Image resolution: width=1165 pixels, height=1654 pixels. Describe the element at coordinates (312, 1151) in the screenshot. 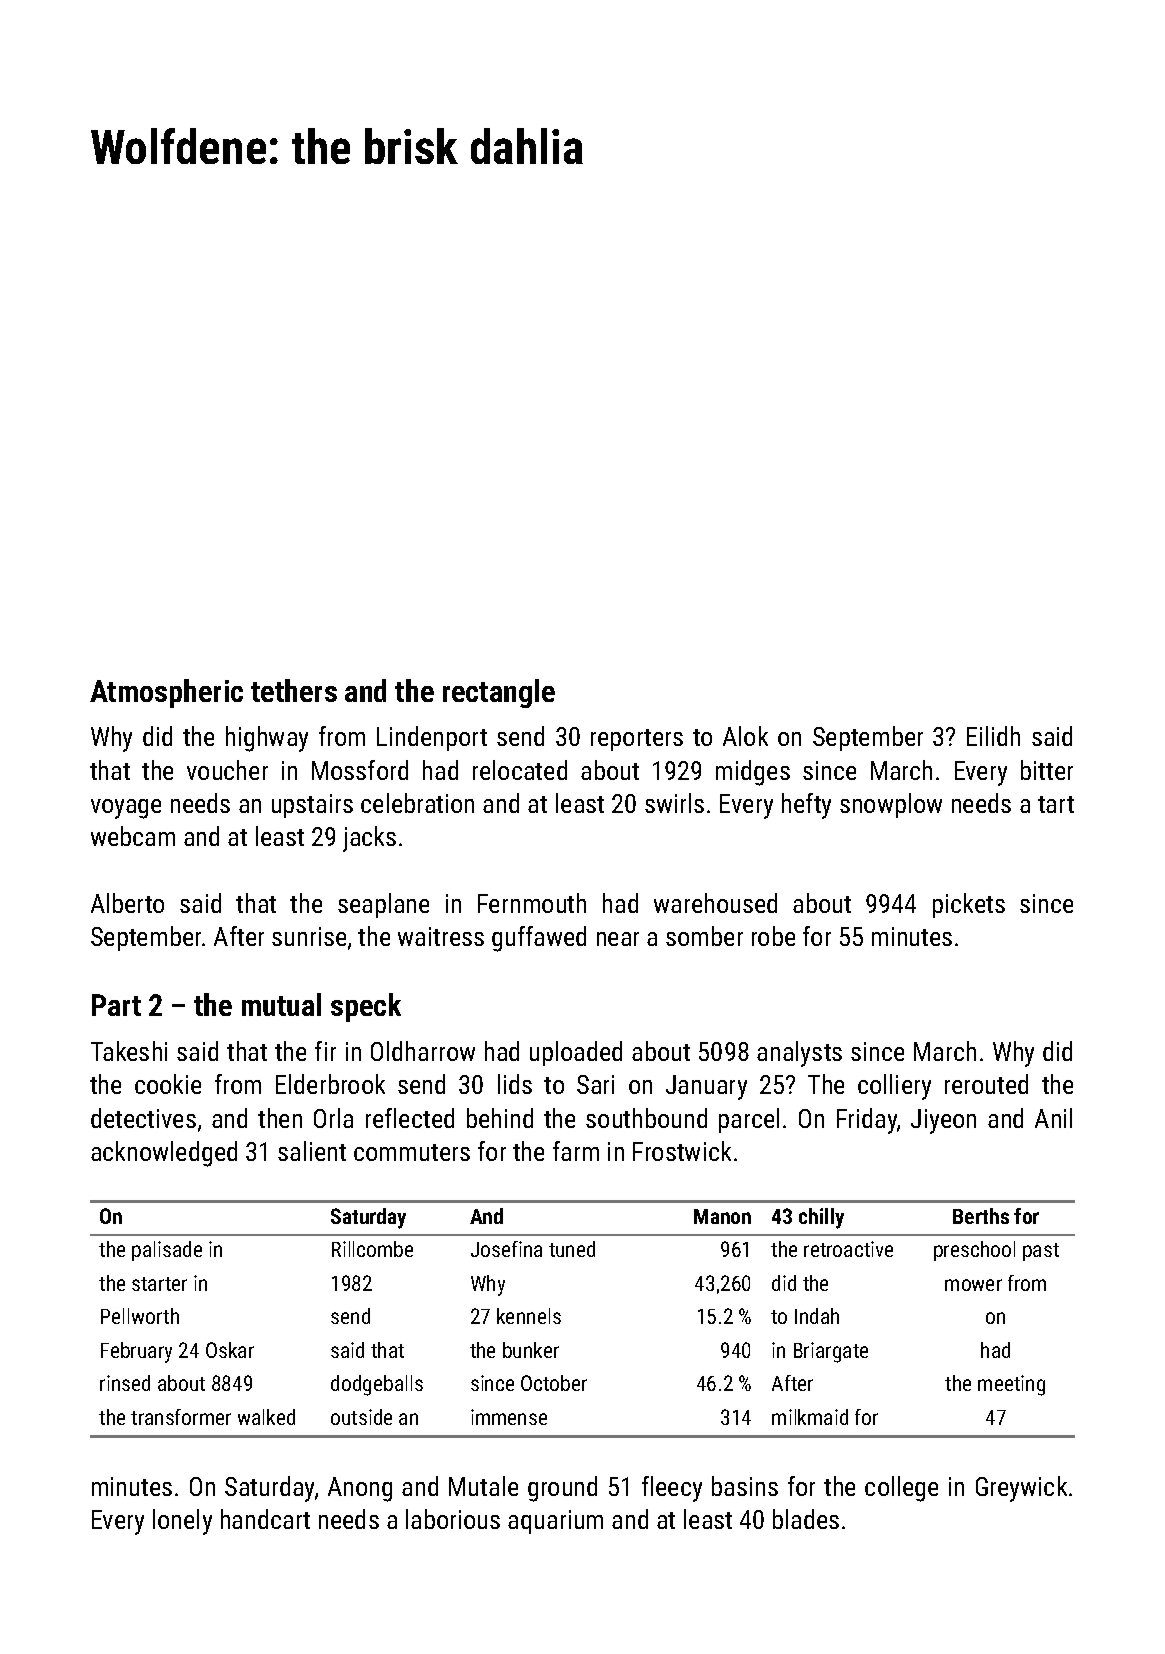

I see `salient` at that location.
